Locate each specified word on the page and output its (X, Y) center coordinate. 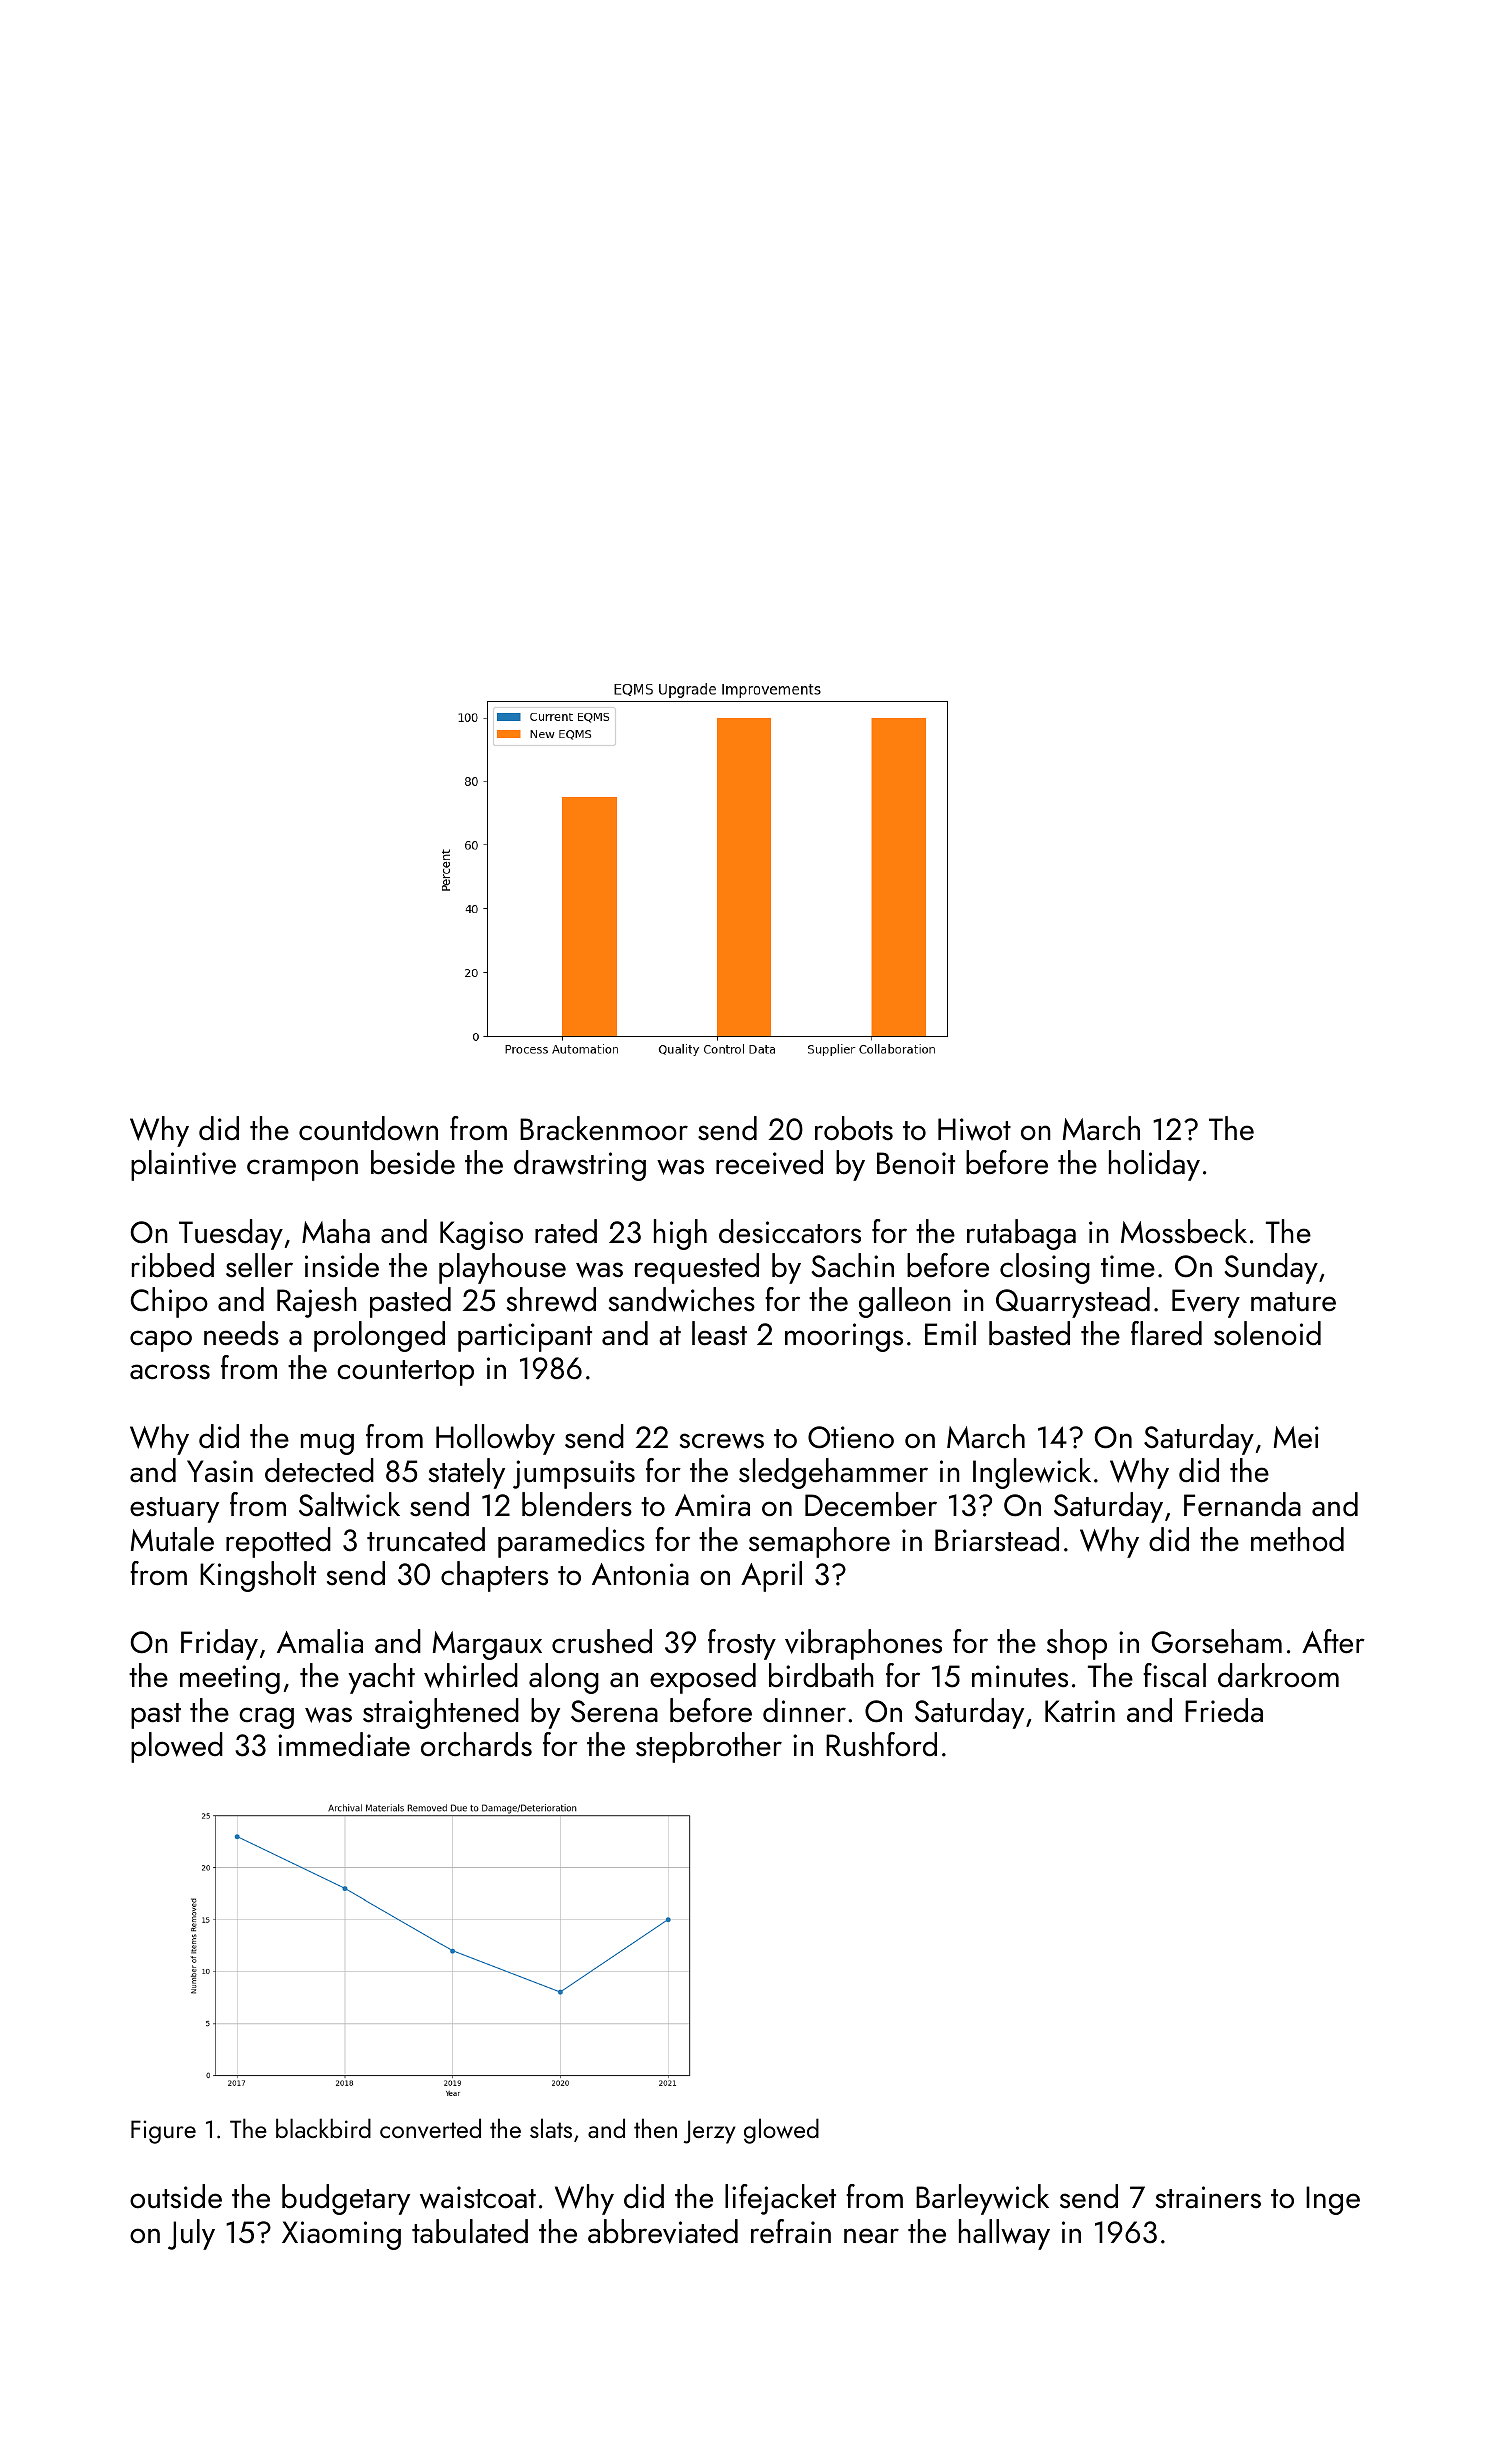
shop (1077, 1644)
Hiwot (974, 1129)
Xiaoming (341, 2235)
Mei (1296, 1437)
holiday (1154, 1165)
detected (319, 1470)
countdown (368, 1128)
